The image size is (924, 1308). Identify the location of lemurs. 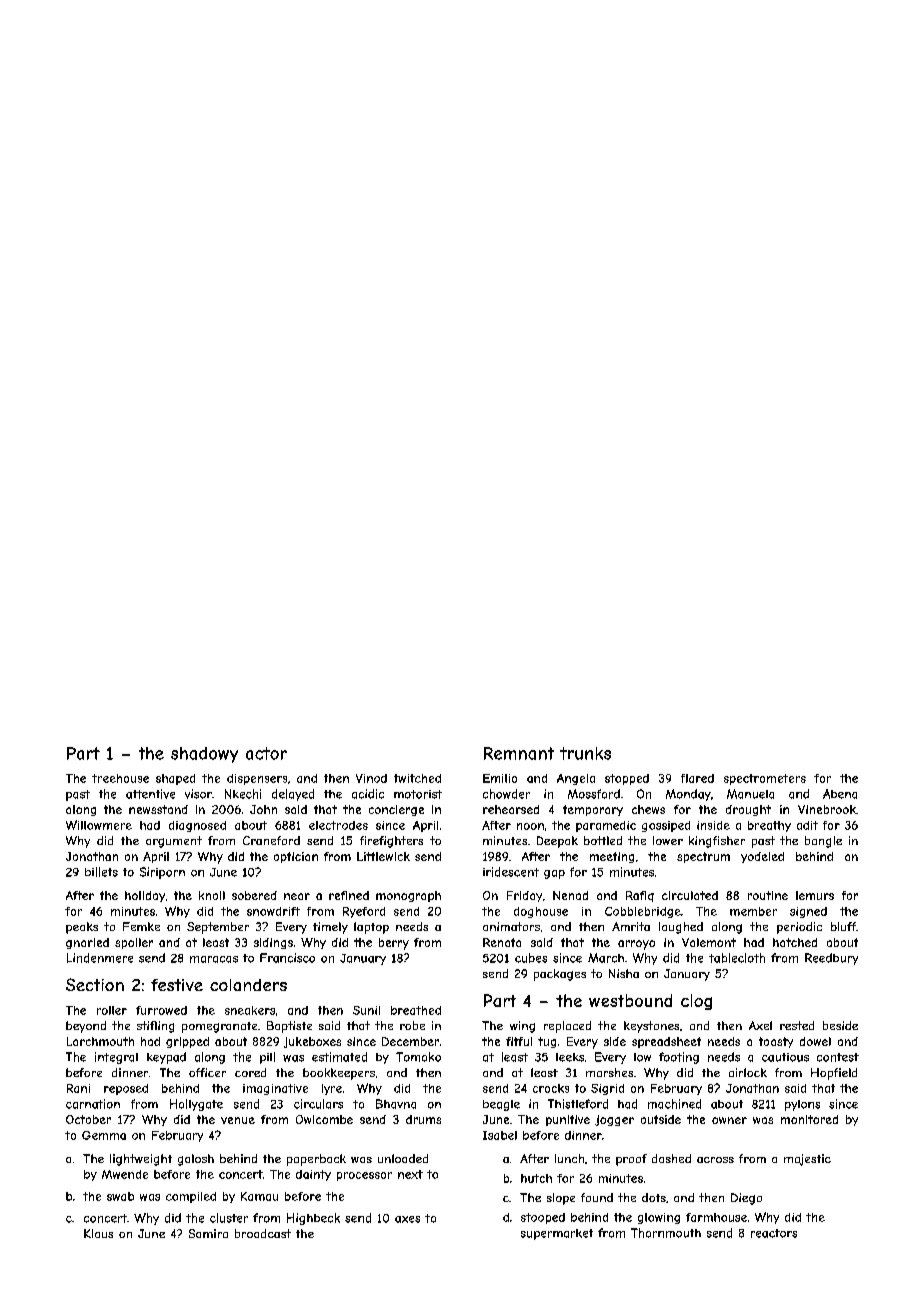
(815, 895).
